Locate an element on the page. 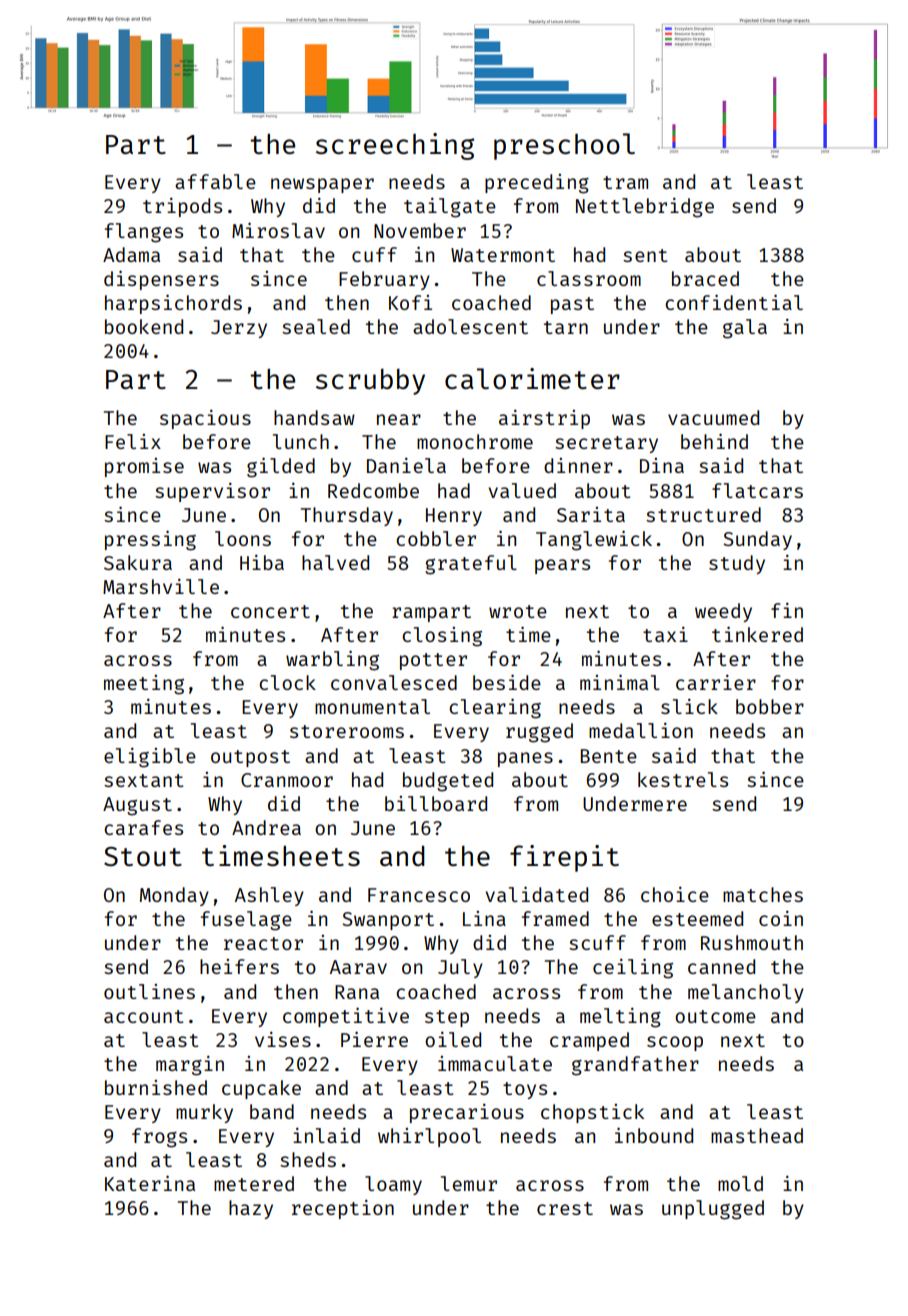  band is located at coordinates (272, 1111).
